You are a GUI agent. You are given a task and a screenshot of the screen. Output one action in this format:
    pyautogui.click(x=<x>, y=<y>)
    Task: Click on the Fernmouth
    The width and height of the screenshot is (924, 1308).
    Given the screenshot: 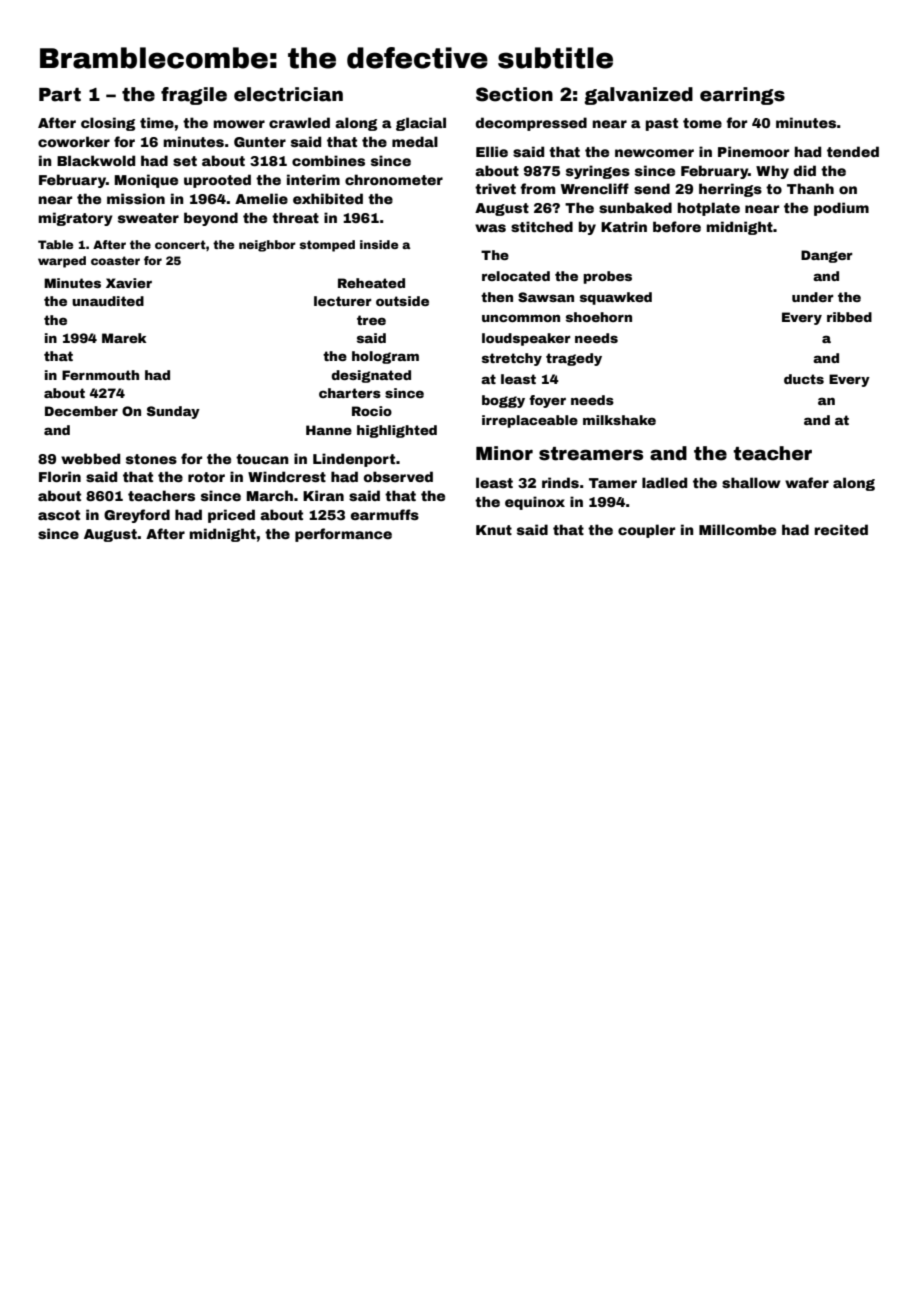 What is the action you would take?
    pyautogui.click(x=100, y=375)
